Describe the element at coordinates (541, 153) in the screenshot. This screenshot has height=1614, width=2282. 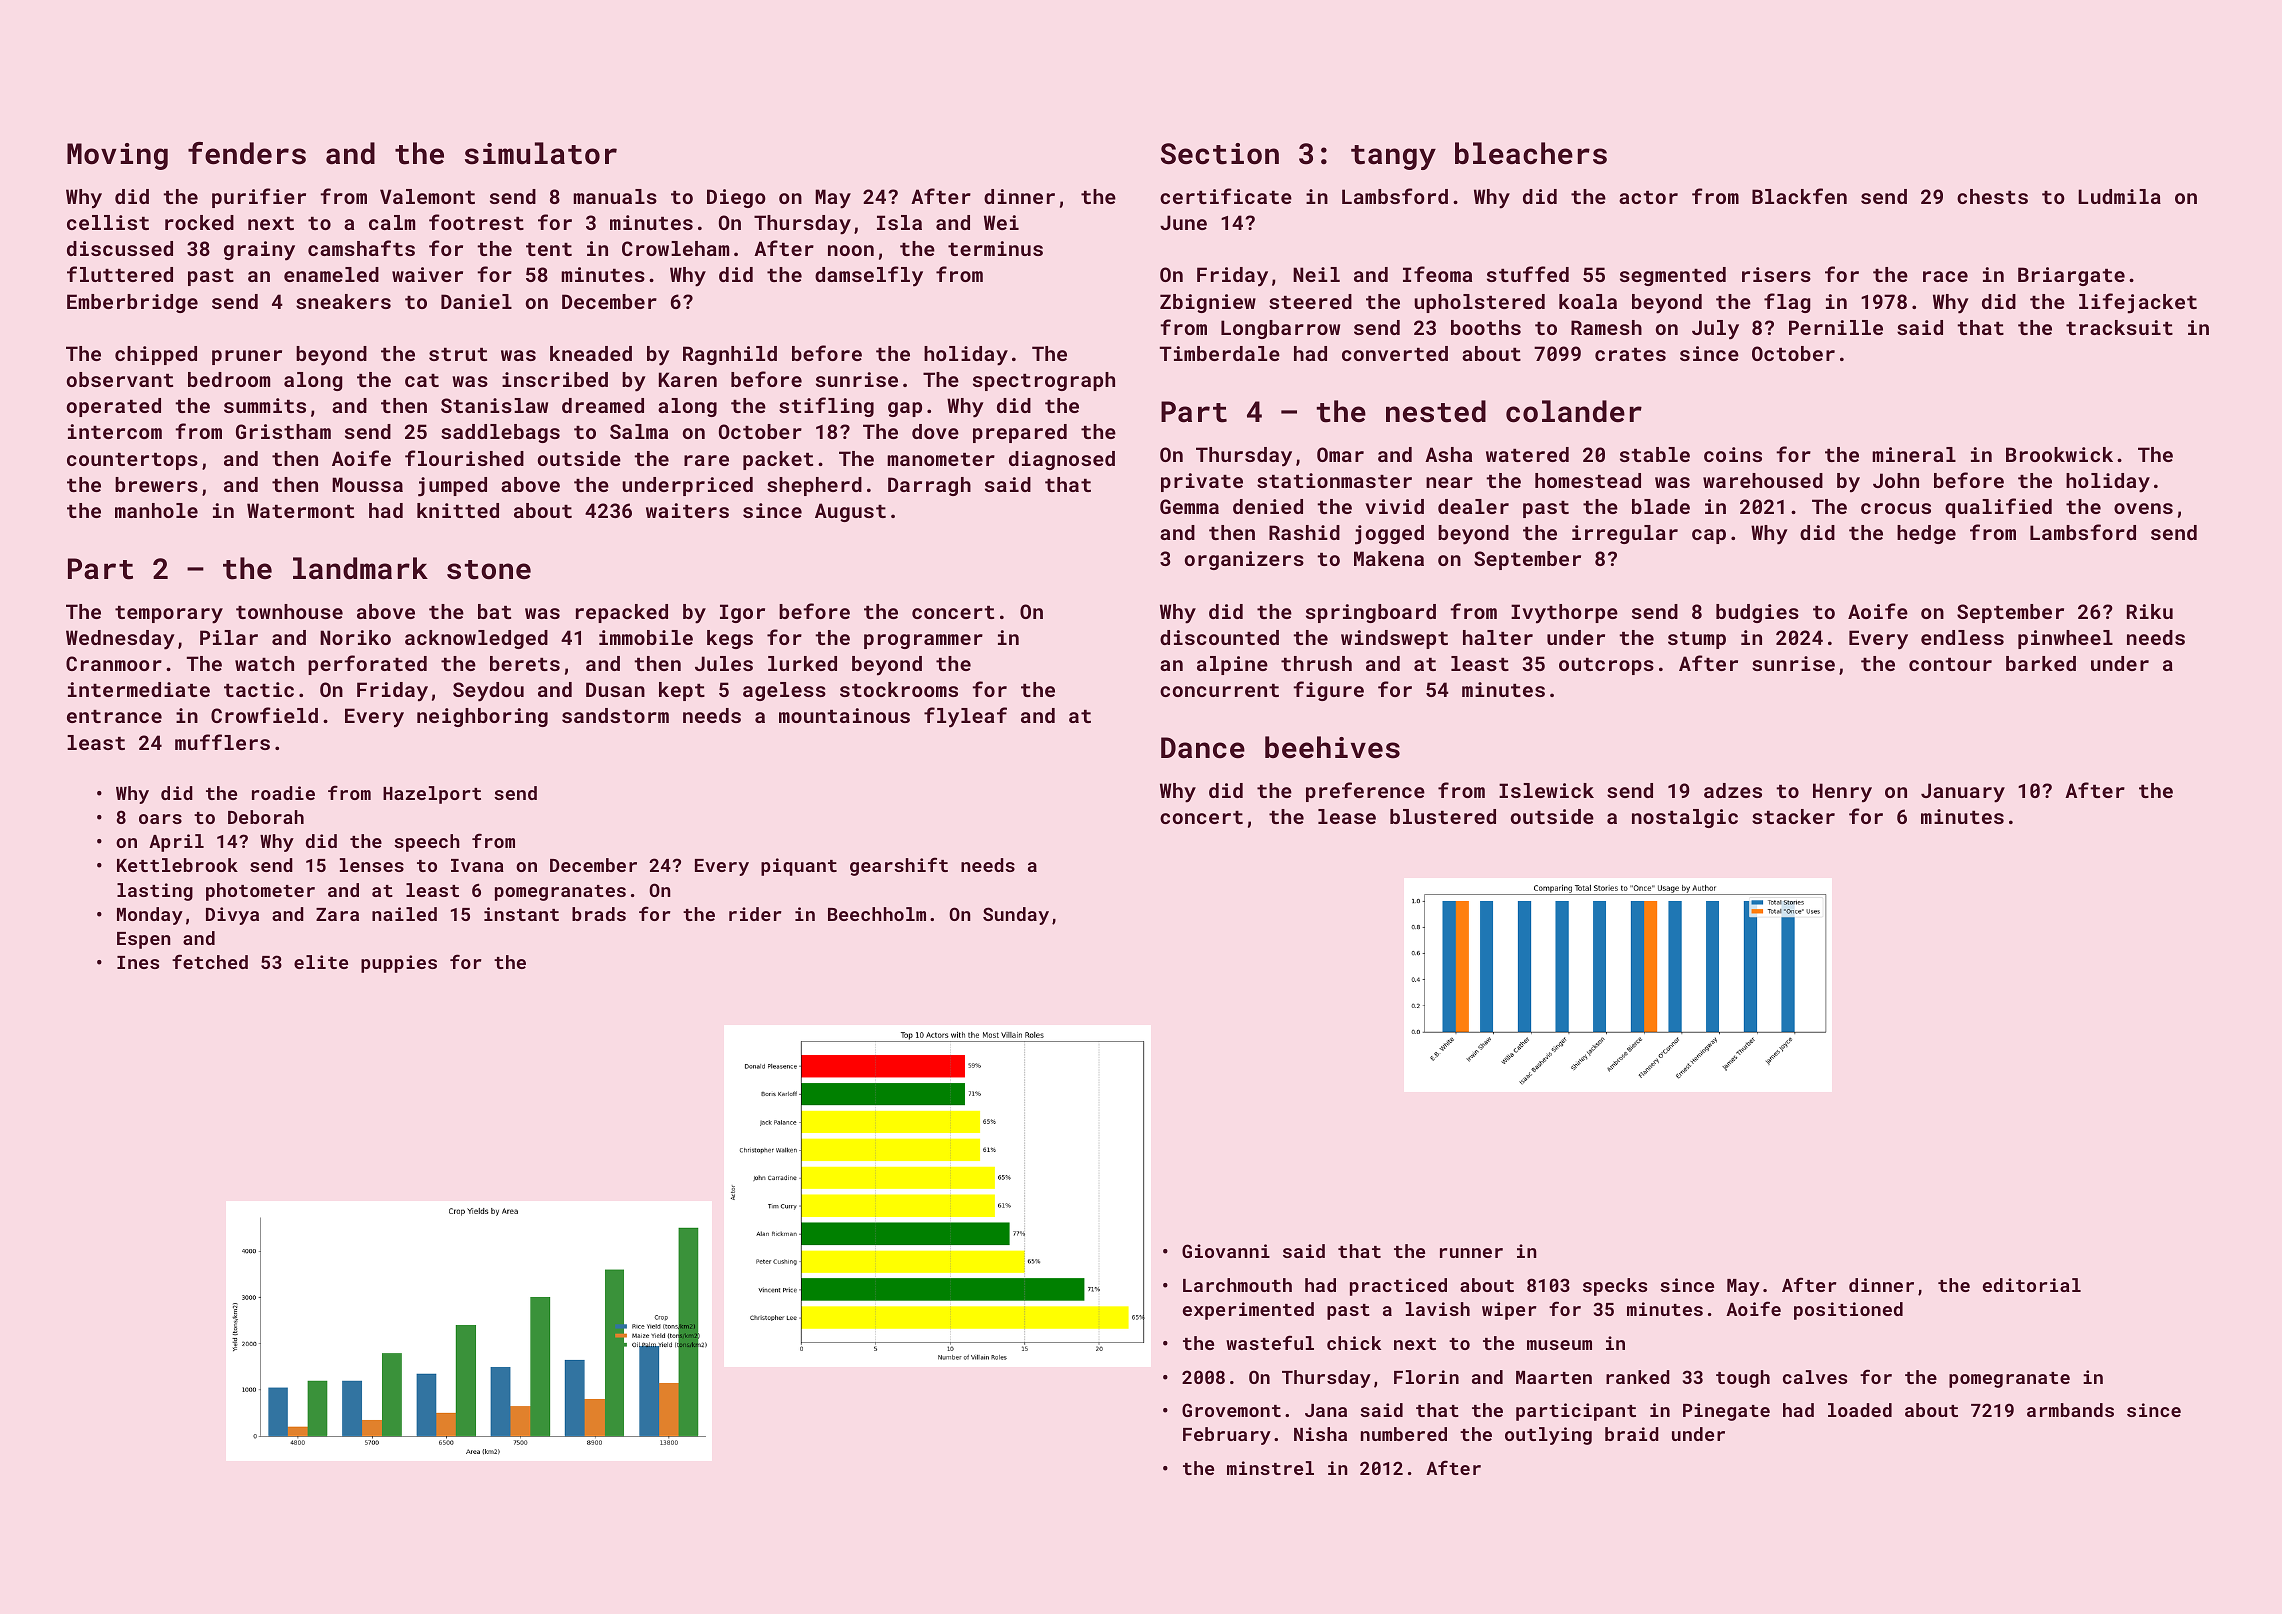
I see `simulator` at that location.
